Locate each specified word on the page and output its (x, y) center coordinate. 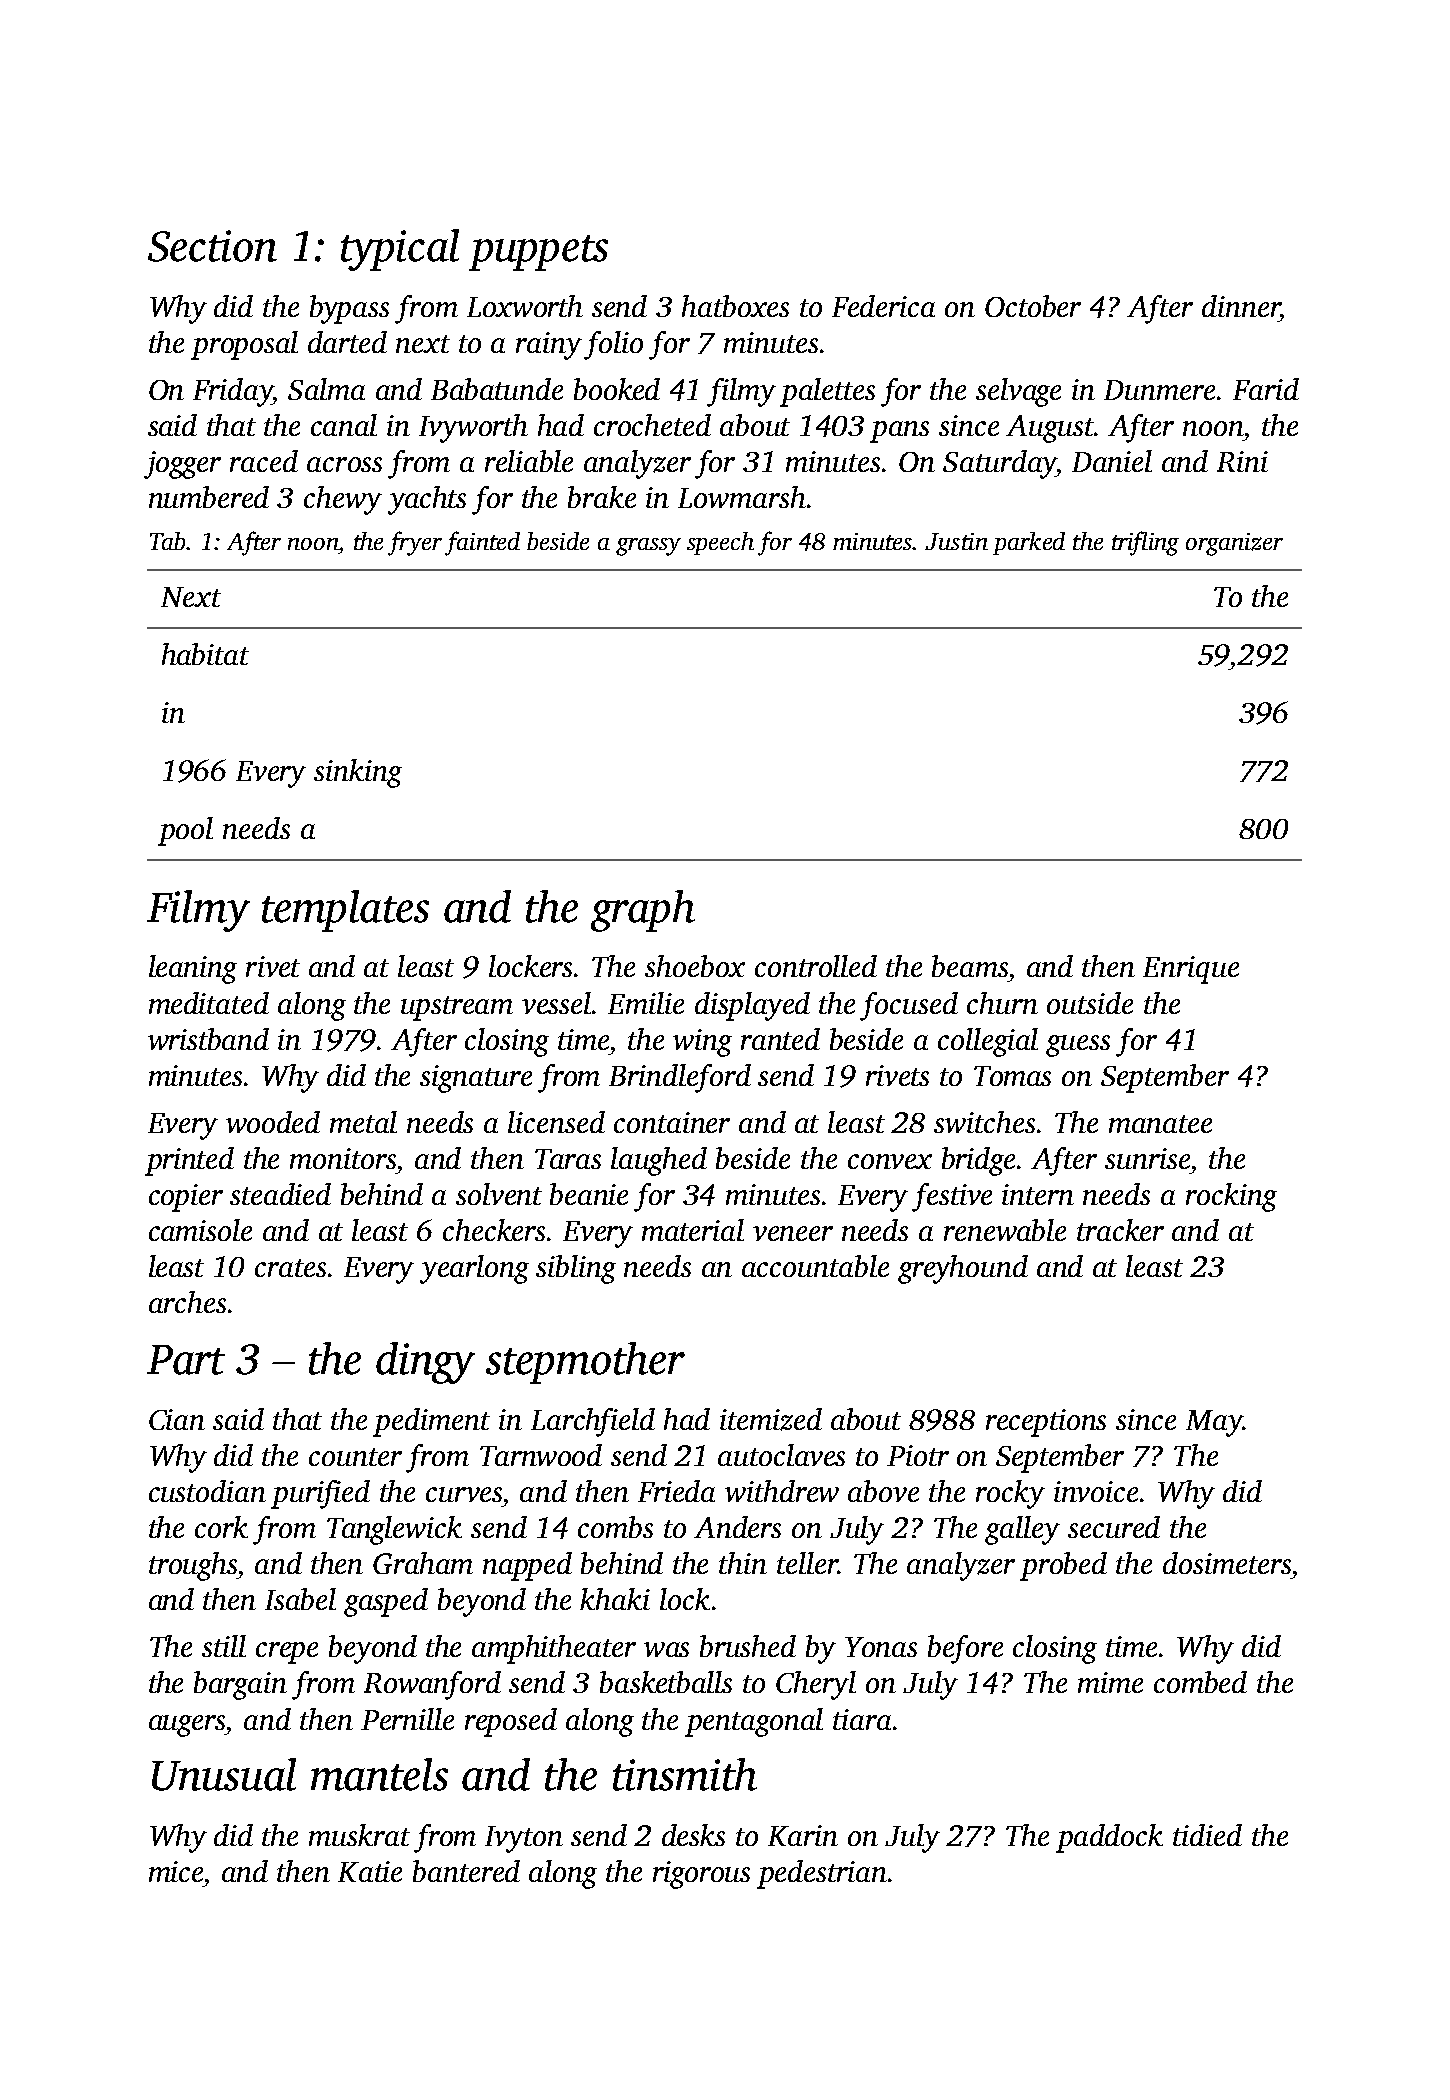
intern (1038, 1194)
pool (185, 831)
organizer (1234, 544)
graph (643, 911)
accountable (815, 1266)
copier (186, 1198)
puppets (538, 253)
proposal (244, 345)
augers (187, 1726)
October (1033, 306)
